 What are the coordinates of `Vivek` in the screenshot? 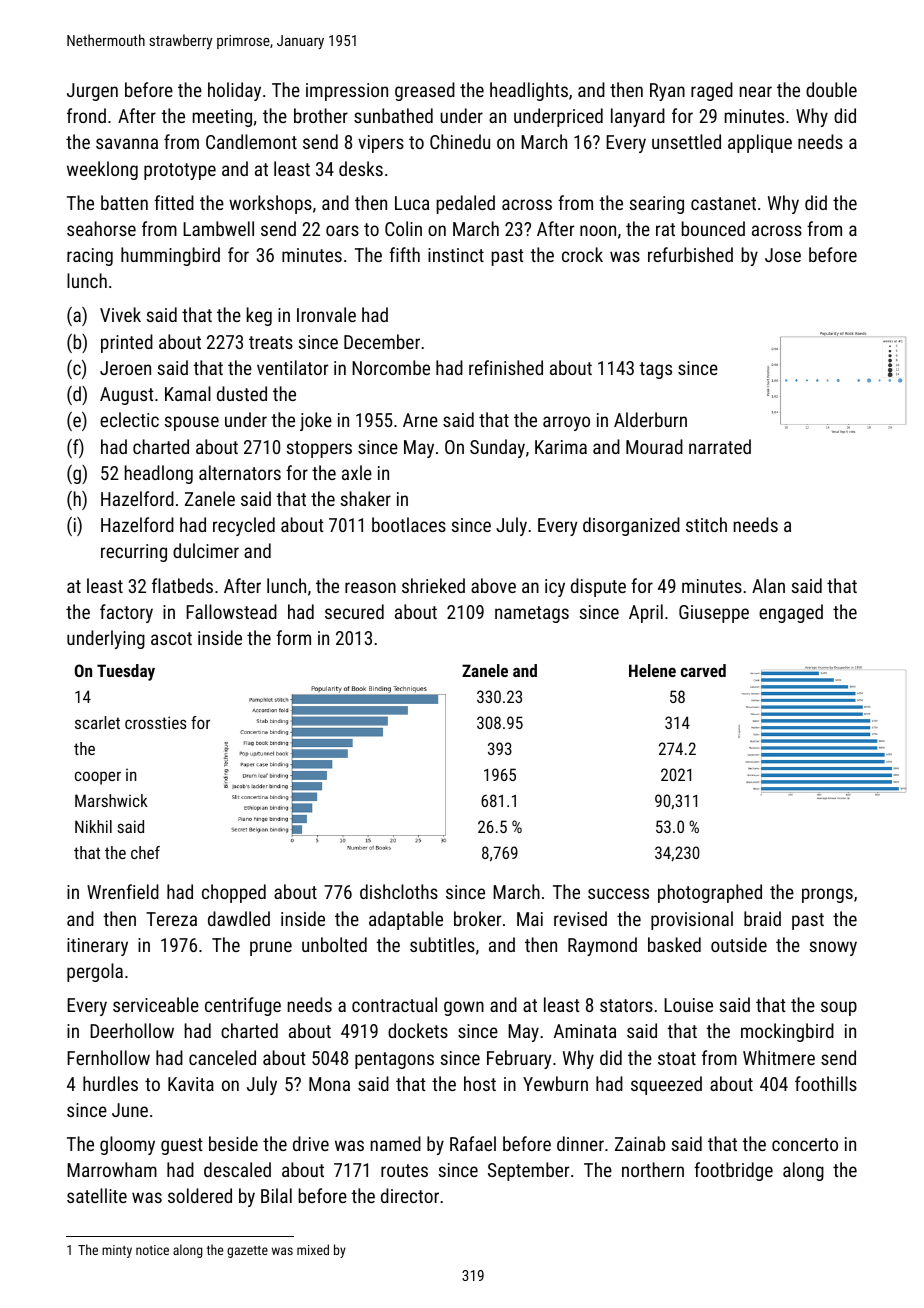 It's located at (120, 314).
